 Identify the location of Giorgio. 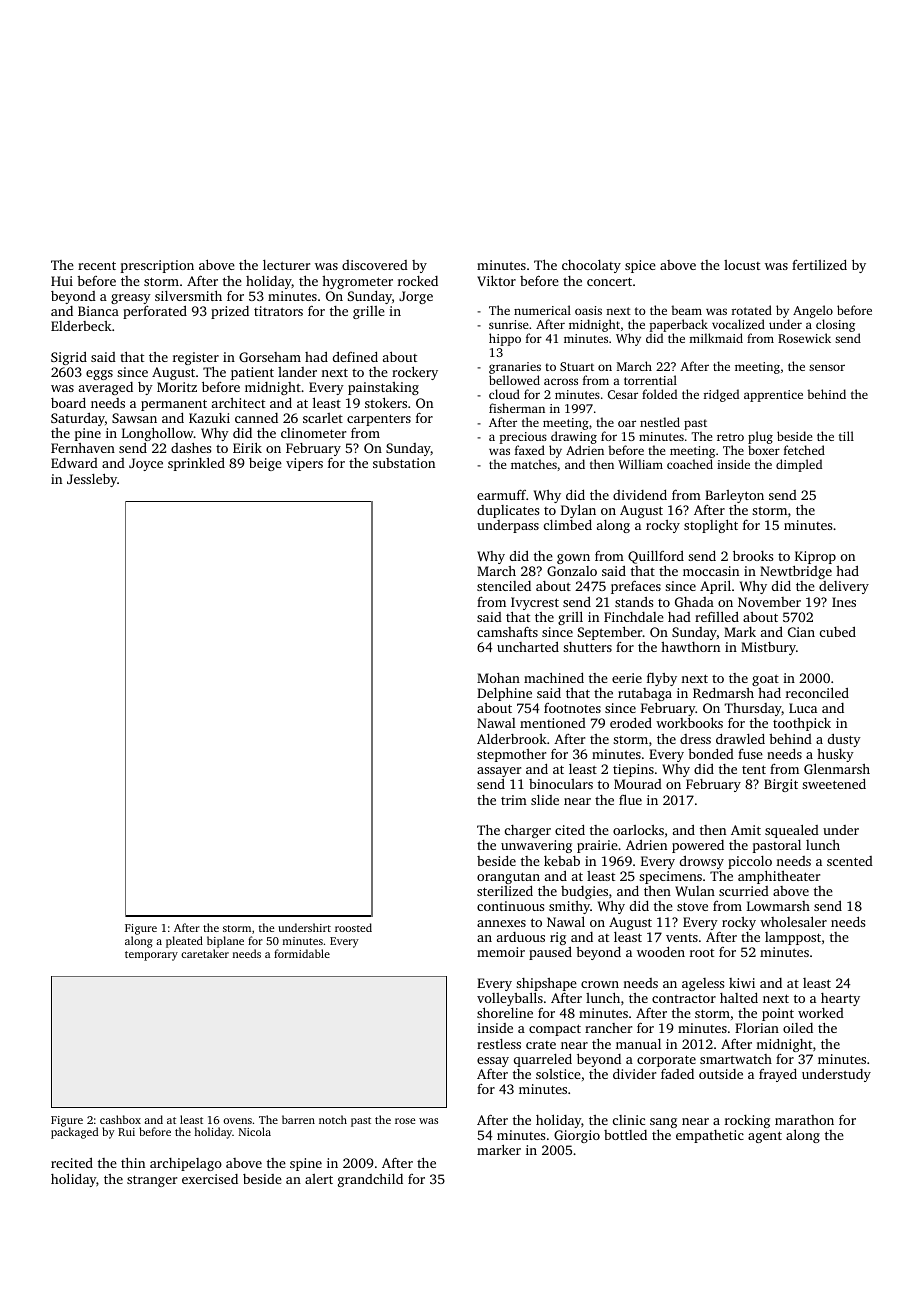
(577, 1136).
